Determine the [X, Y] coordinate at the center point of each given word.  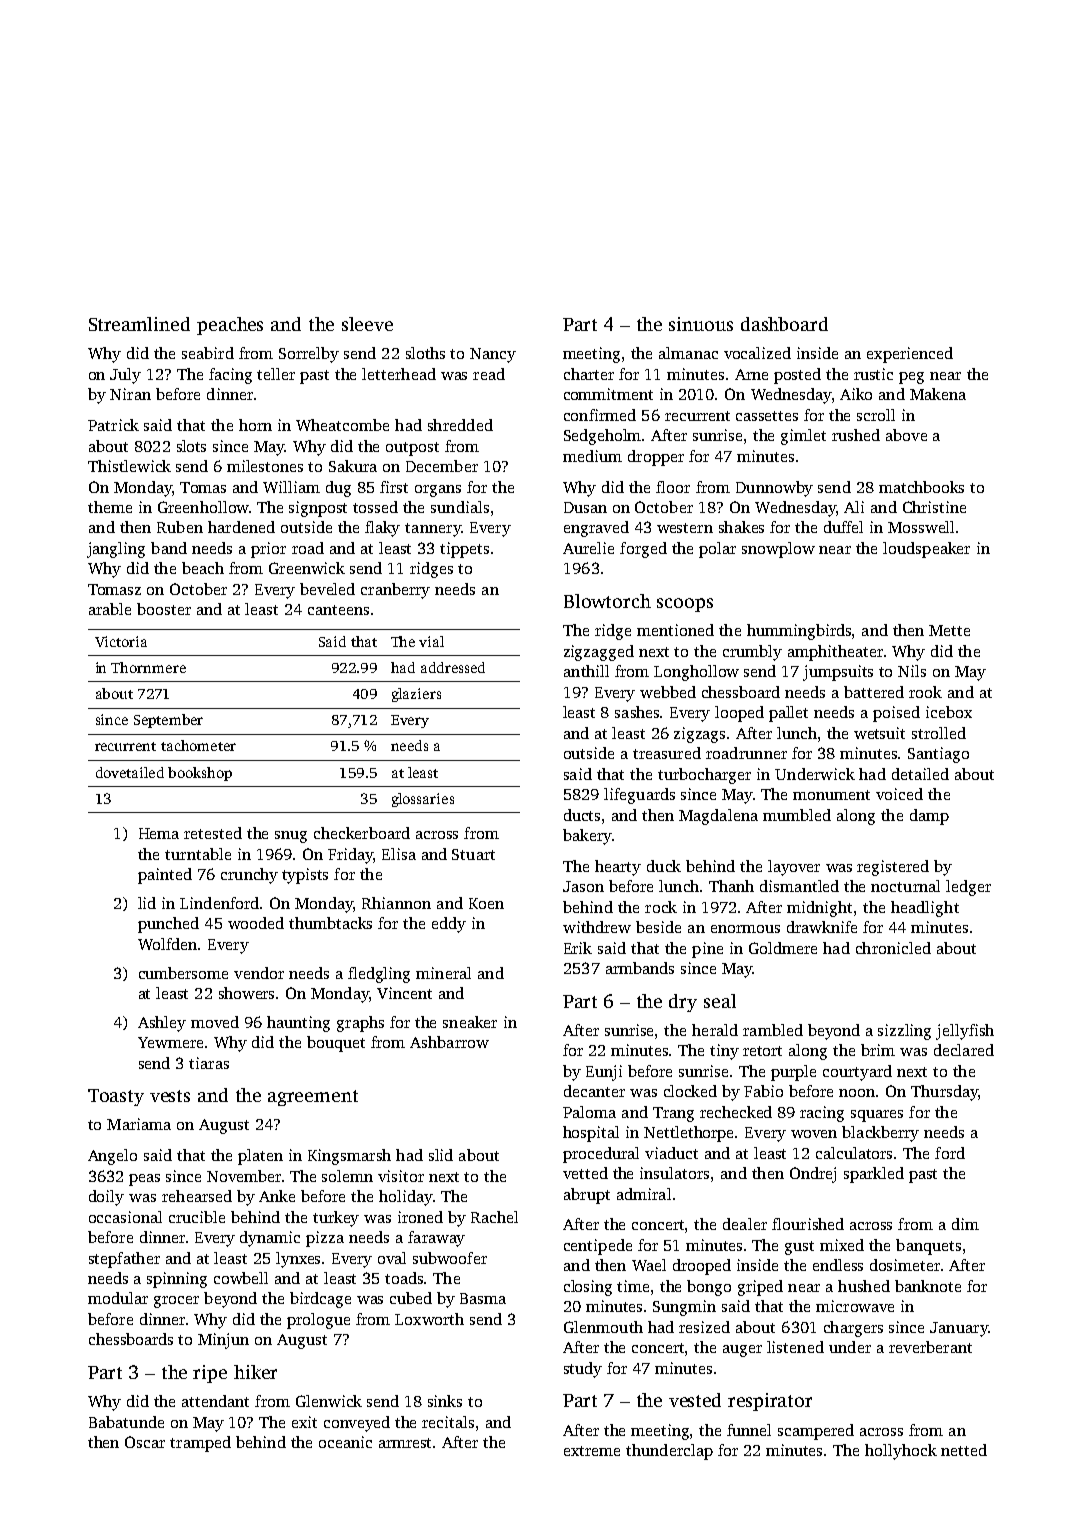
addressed [453, 667]
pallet [788, 714]
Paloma [589, 1112]
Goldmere [783, 948]
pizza [325, 1239]
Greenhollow [203, 507]
